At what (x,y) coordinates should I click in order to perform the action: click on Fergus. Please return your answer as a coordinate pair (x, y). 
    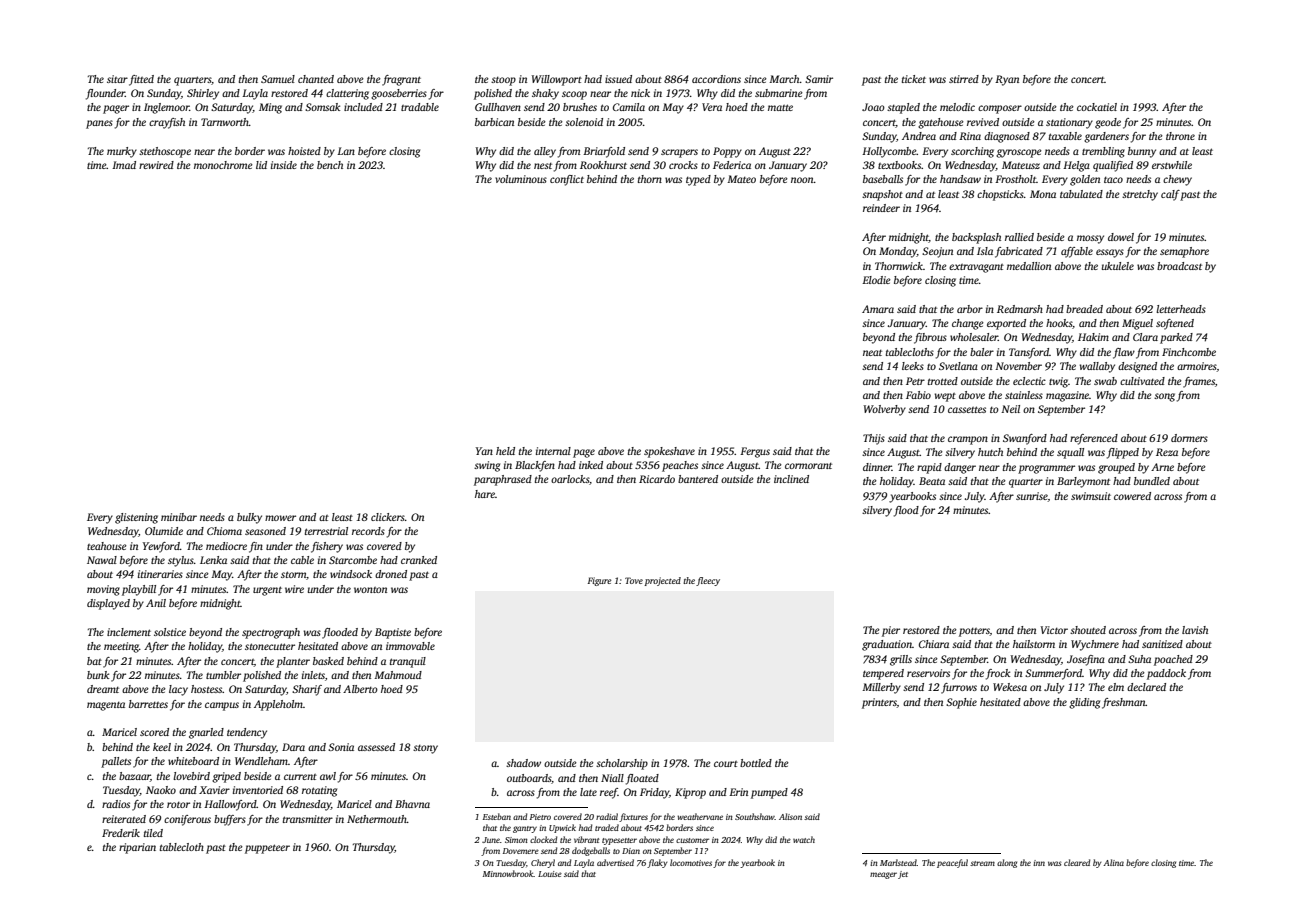
    Looking at the image, I should click on (755, 452).
